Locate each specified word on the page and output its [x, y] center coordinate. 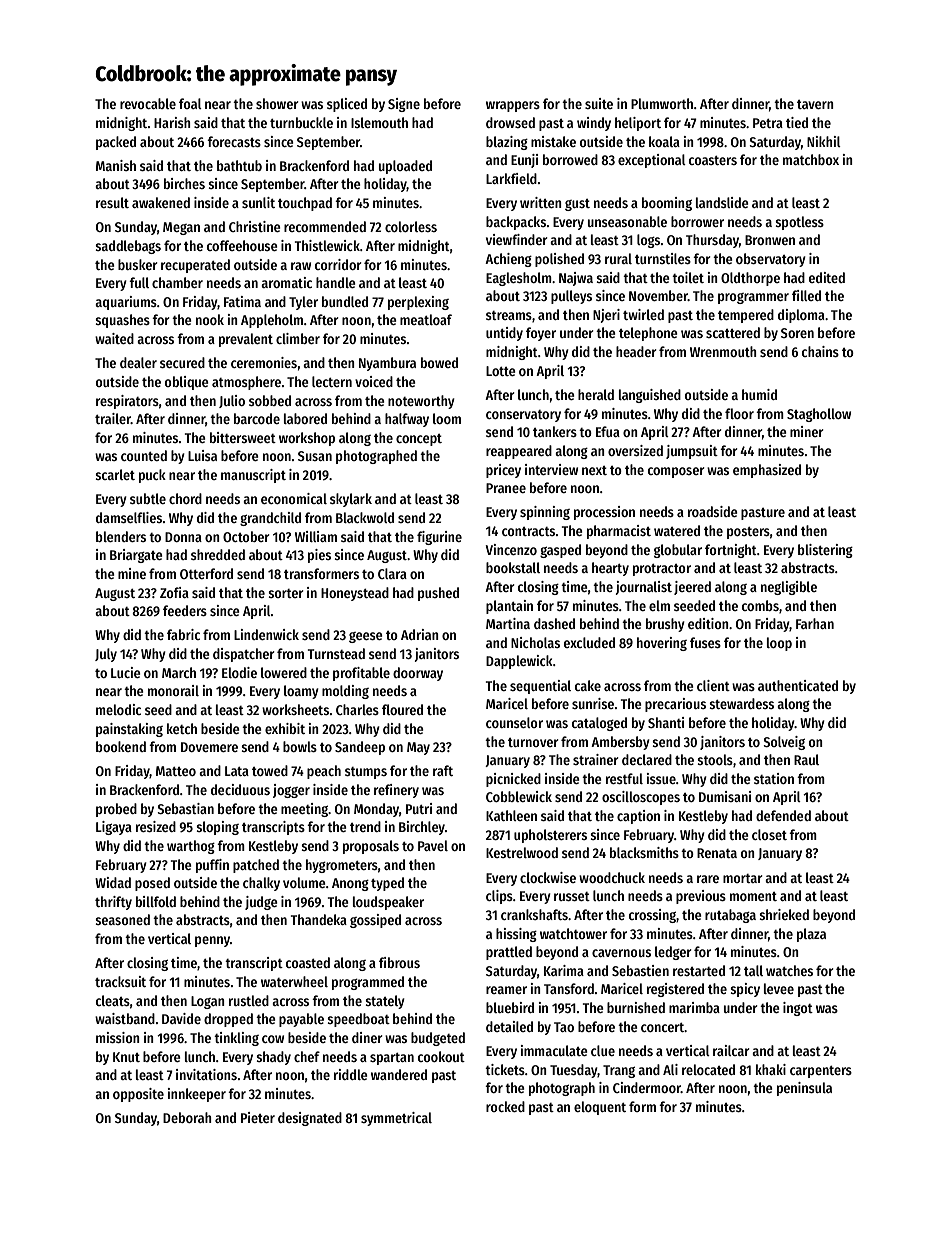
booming [667, 204]
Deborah [187, 1117]
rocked [505, 1106]
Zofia [174, 592]
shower [277, 103]
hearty [610, 569]
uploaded [405, 167]
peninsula [804, 1089]
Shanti [666, 722]
